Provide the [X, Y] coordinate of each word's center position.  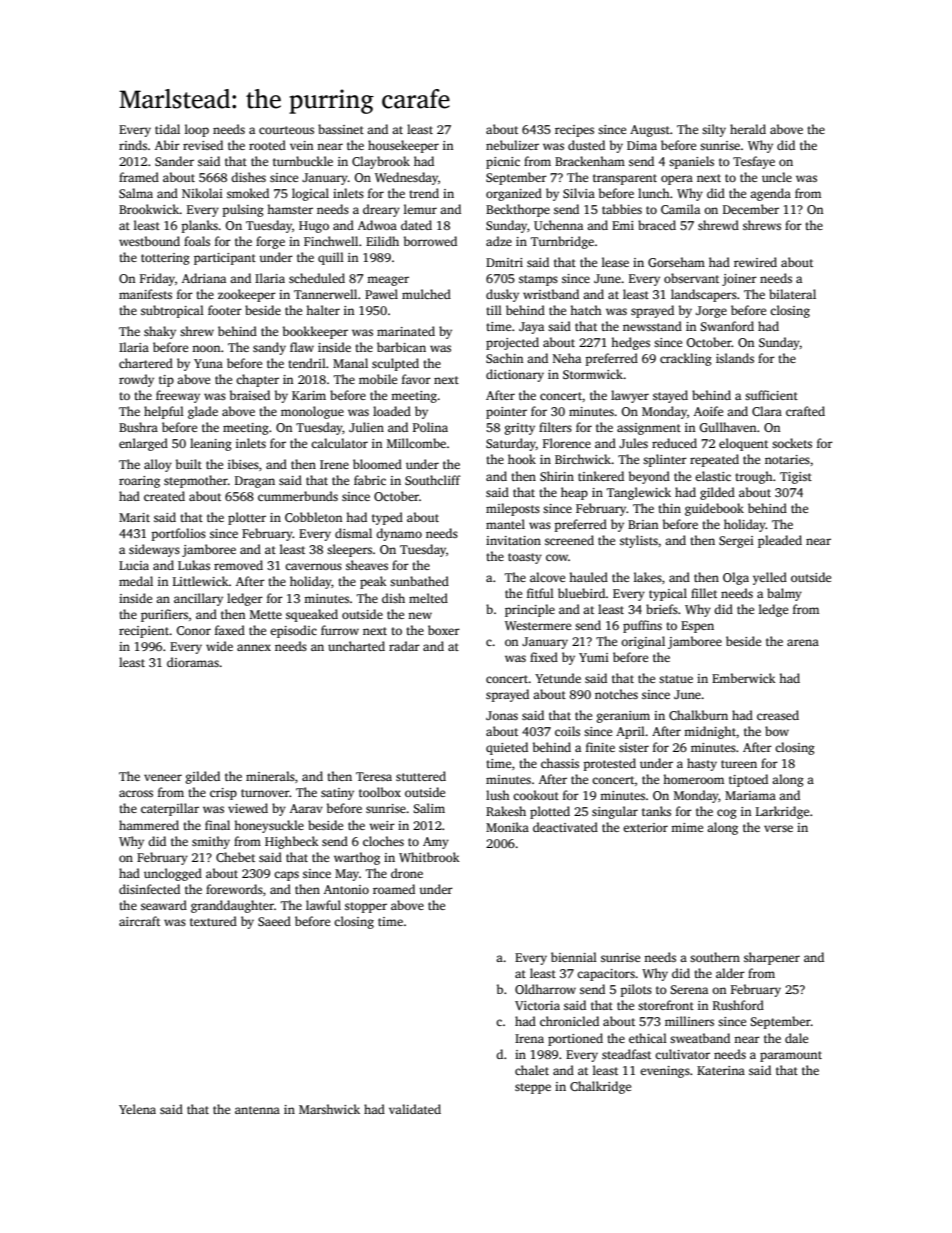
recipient [144, 632]
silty [714, 130]
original [643, 642]
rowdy [136, 380]
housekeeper [403, 146]
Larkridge [782, 812]
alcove [547, 577]
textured [213, 921]
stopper [366, 907]
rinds [133, 145]
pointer [506, 413]
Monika [507, 827]
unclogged [173, 874]
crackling [686, 359]
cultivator [682, 1054]
